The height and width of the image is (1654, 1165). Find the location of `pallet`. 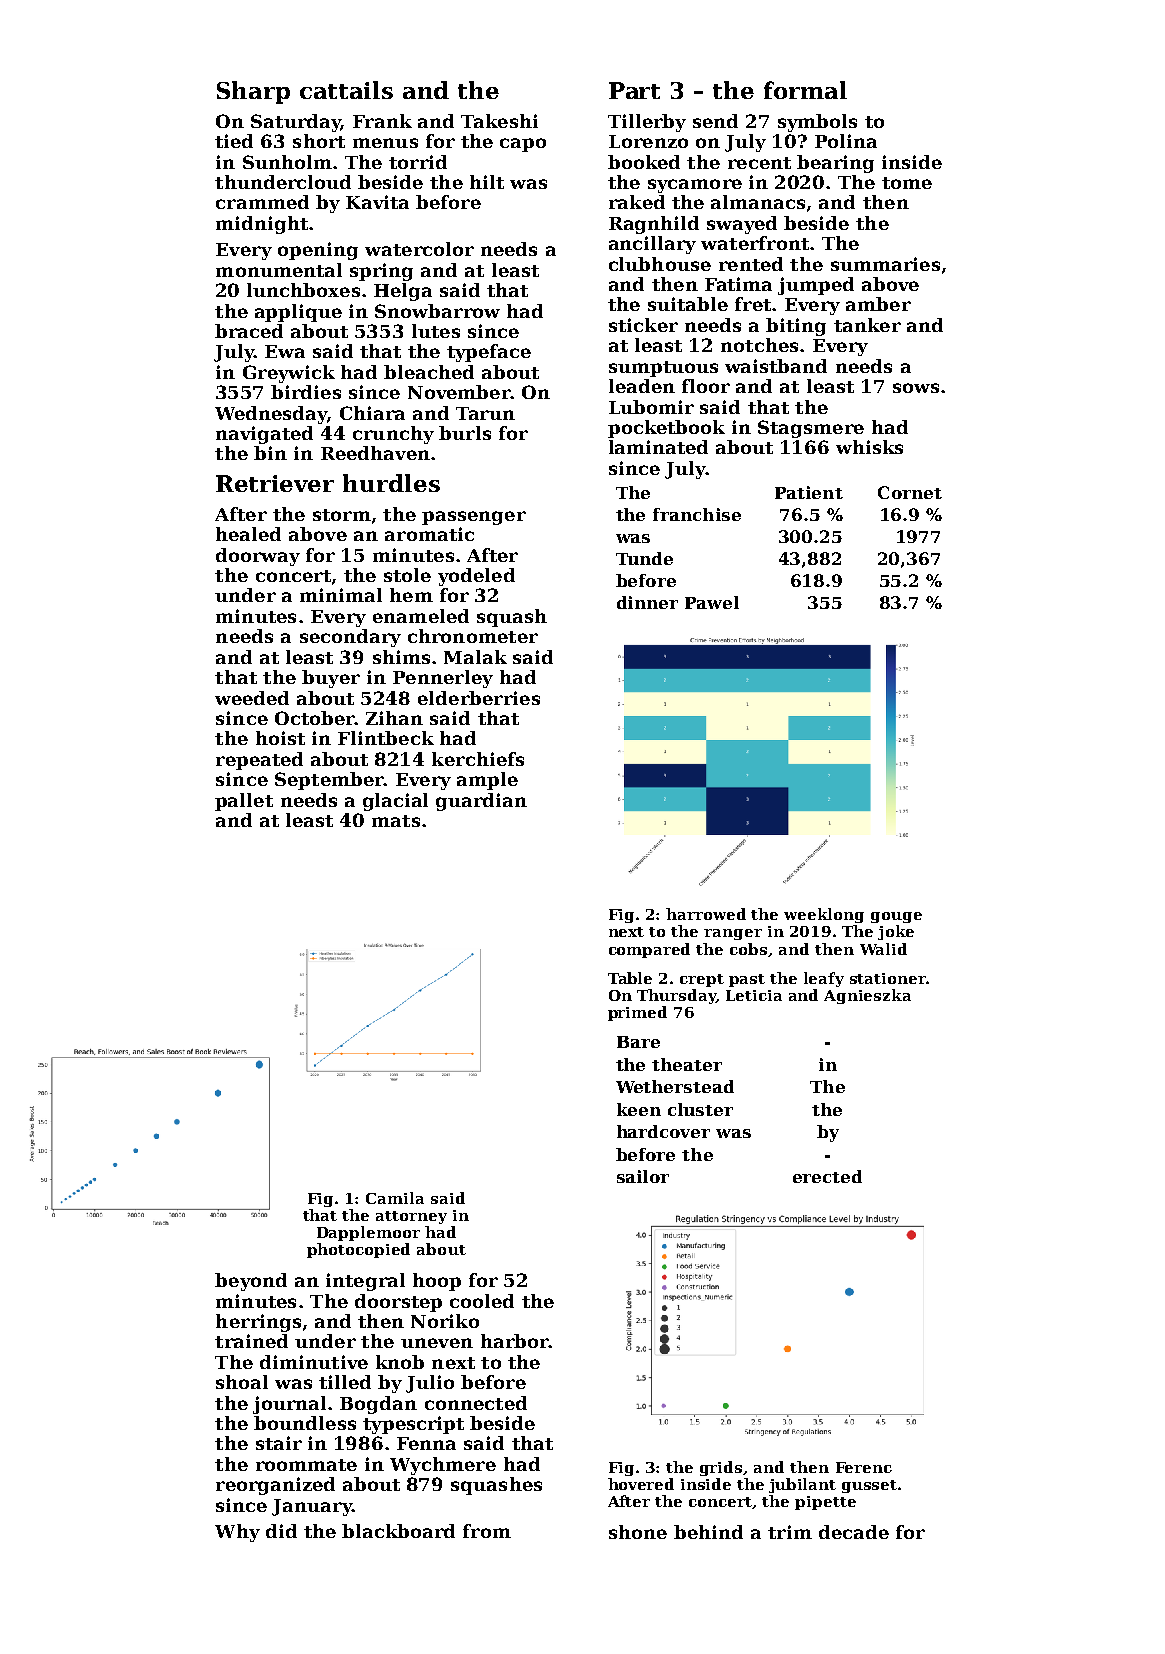

pallet is located at coordinates (244, 802).
